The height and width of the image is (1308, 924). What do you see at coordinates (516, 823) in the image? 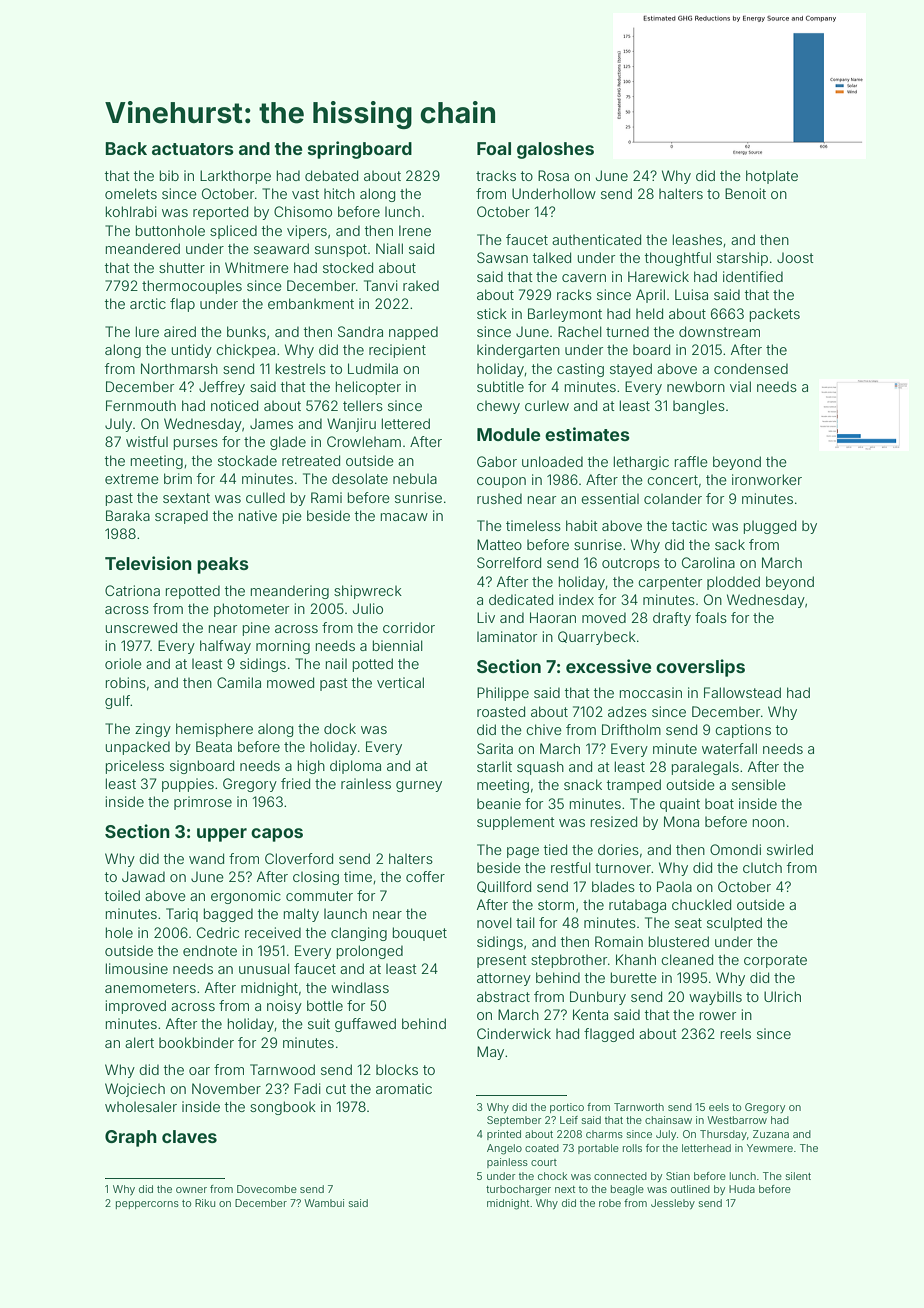
I see `supplement` at bounding box center [516, 823].
